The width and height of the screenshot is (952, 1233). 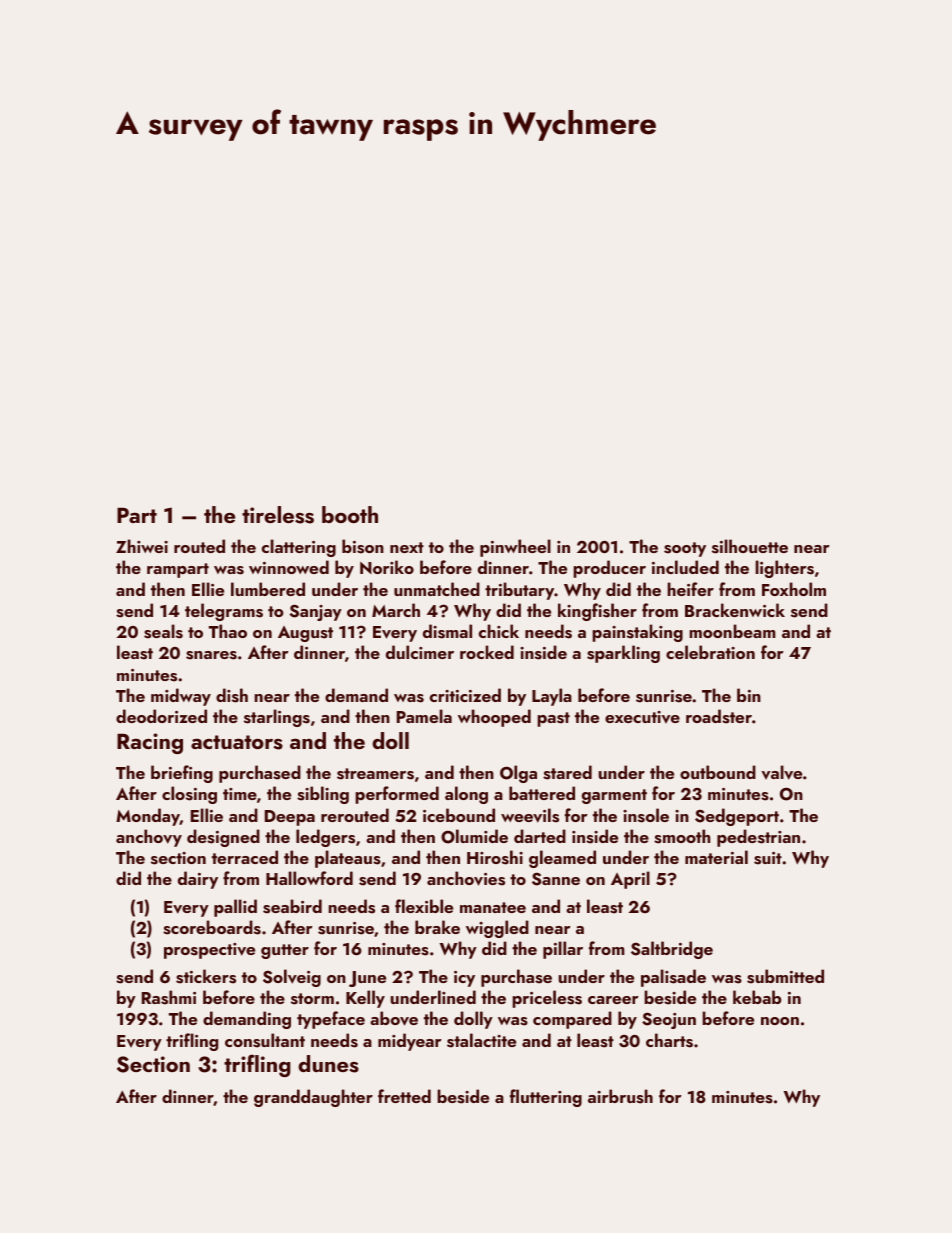 I want to click on Pamela, so click(x=424, y=716).
